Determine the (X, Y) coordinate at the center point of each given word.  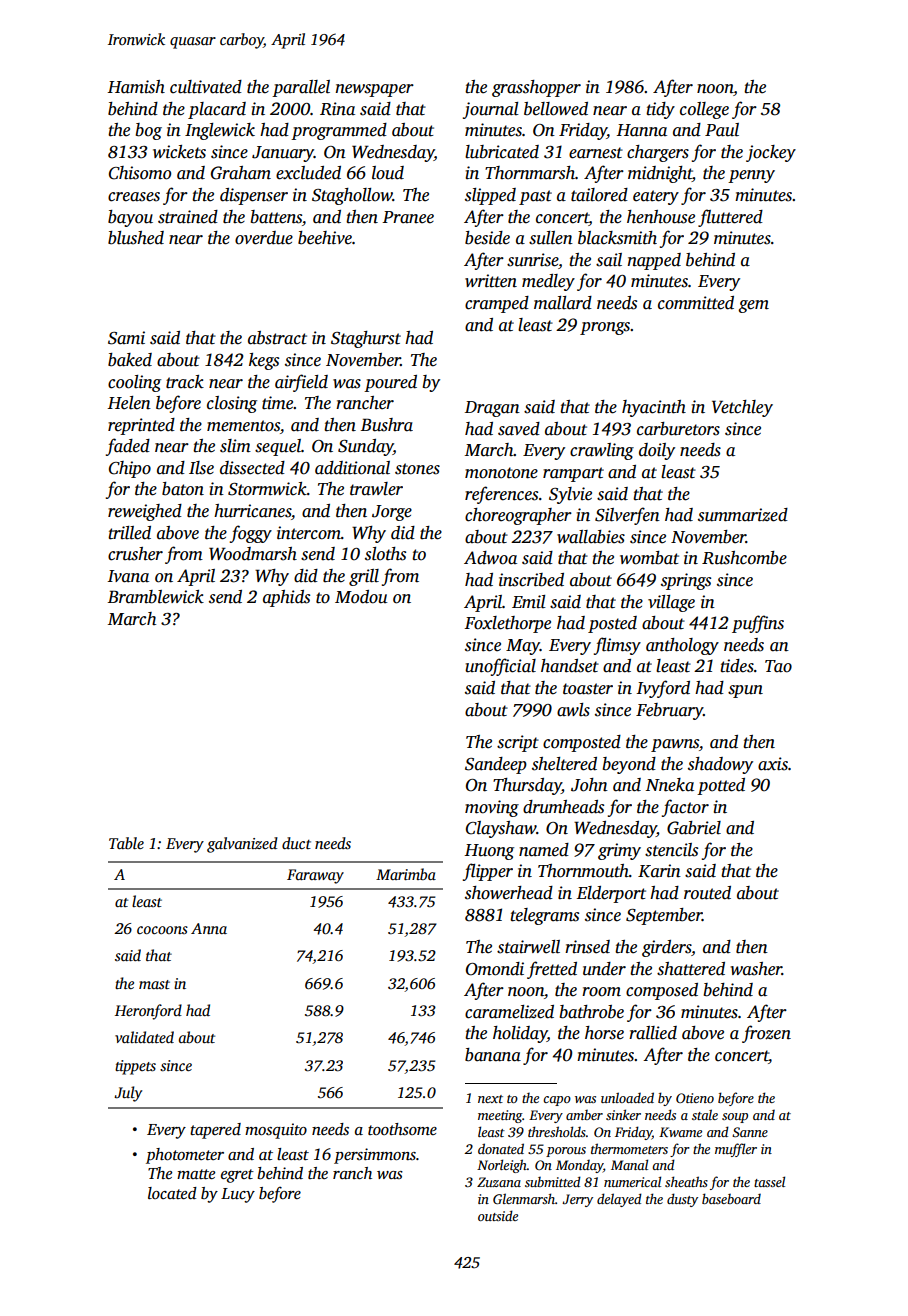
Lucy (238, 1195)
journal (491, 110)
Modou (361, 597)
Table (126, 843)
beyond (629, 765)
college (704, 110)
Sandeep (496, 765)
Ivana (128, 576)
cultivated (206, 87)
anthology (682, 646)
